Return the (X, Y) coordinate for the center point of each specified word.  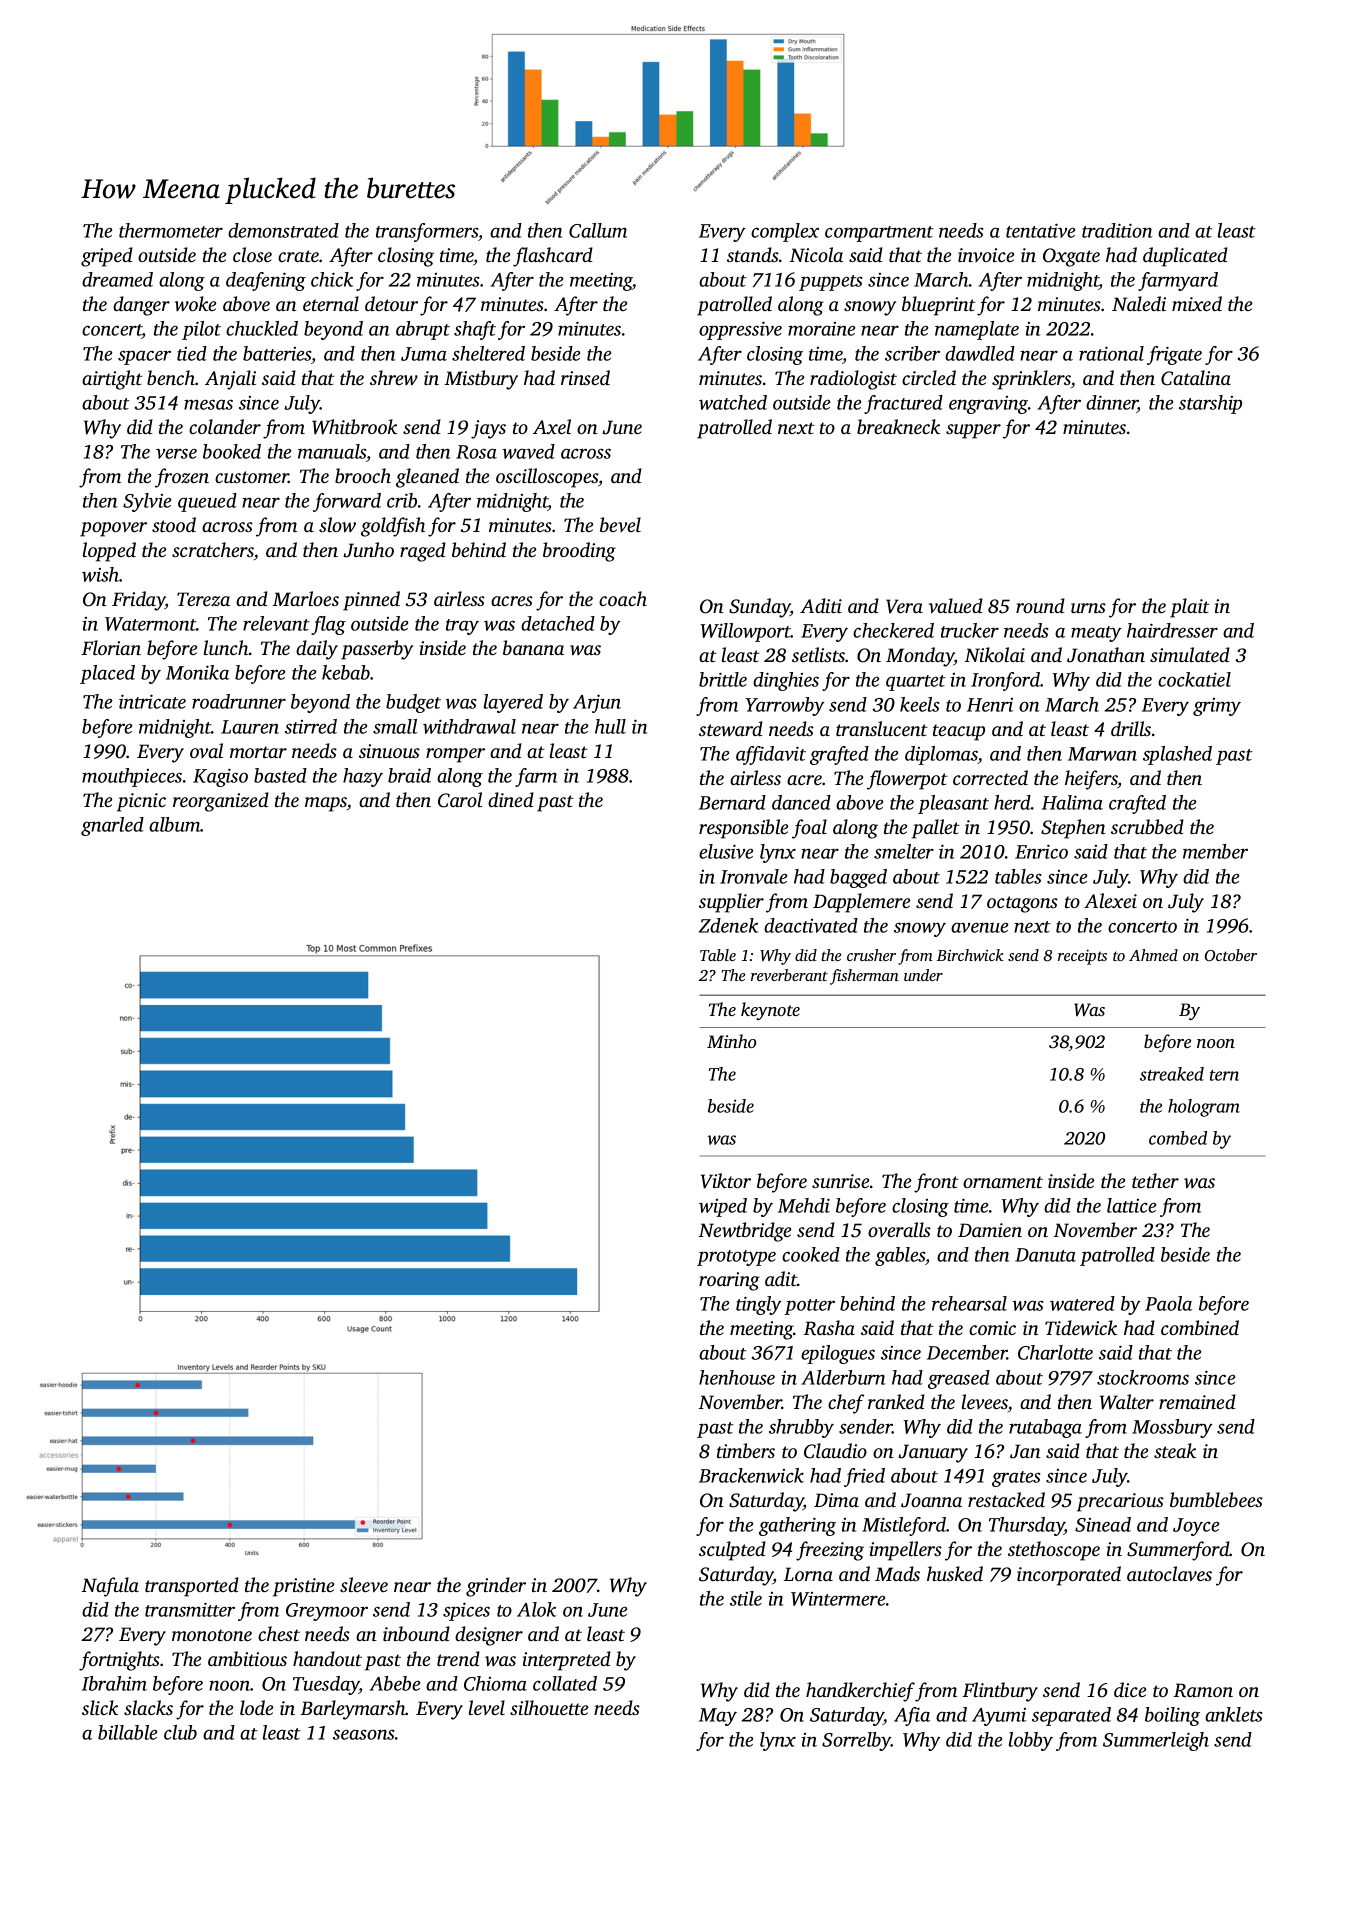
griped (107, 257)
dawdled (980, 353)
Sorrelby (856, 1741)
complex (785, 232)
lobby (1031, 1741)
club (180, 1732)
